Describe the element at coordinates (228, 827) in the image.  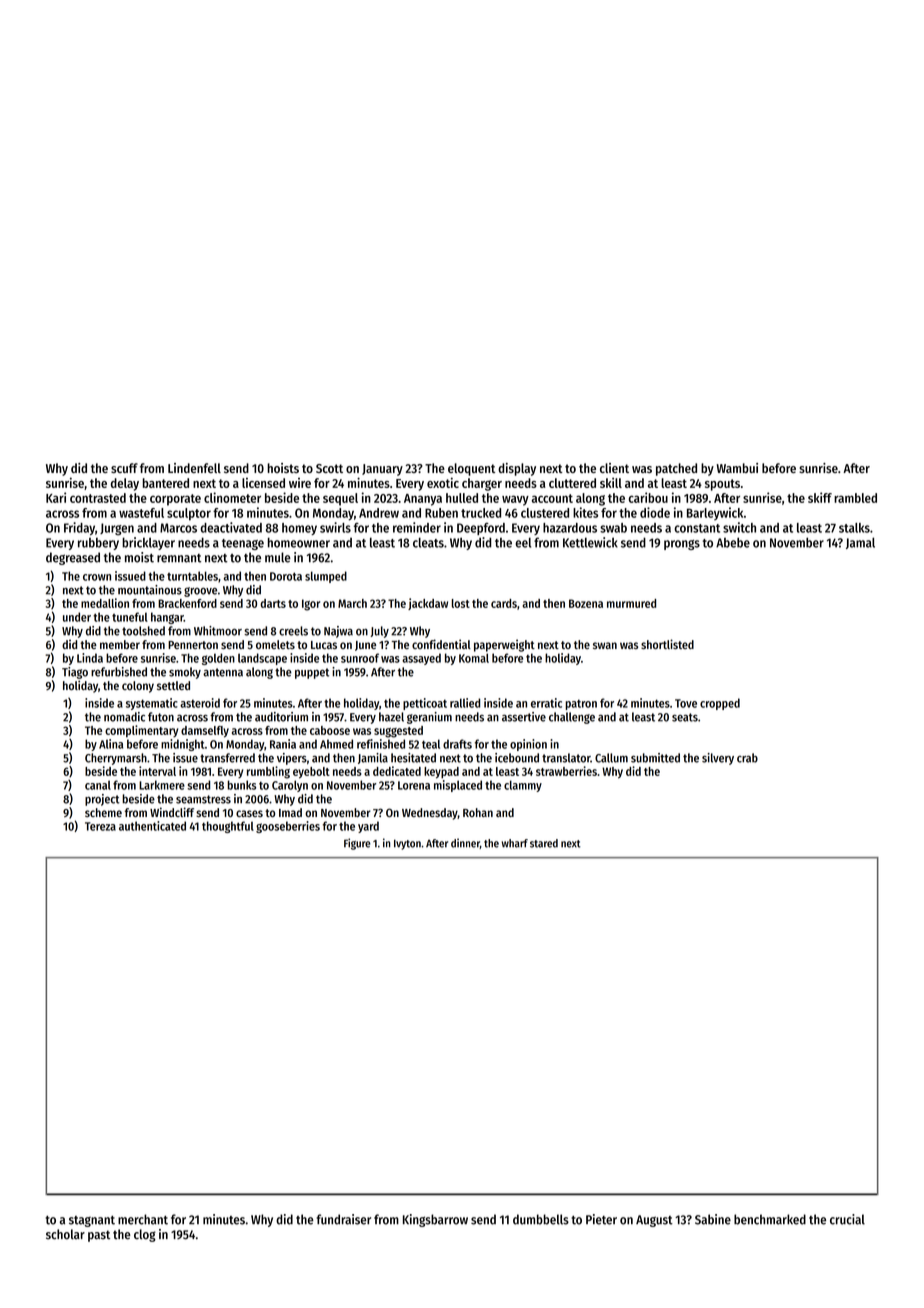
I see `thoughtful` at that location.
